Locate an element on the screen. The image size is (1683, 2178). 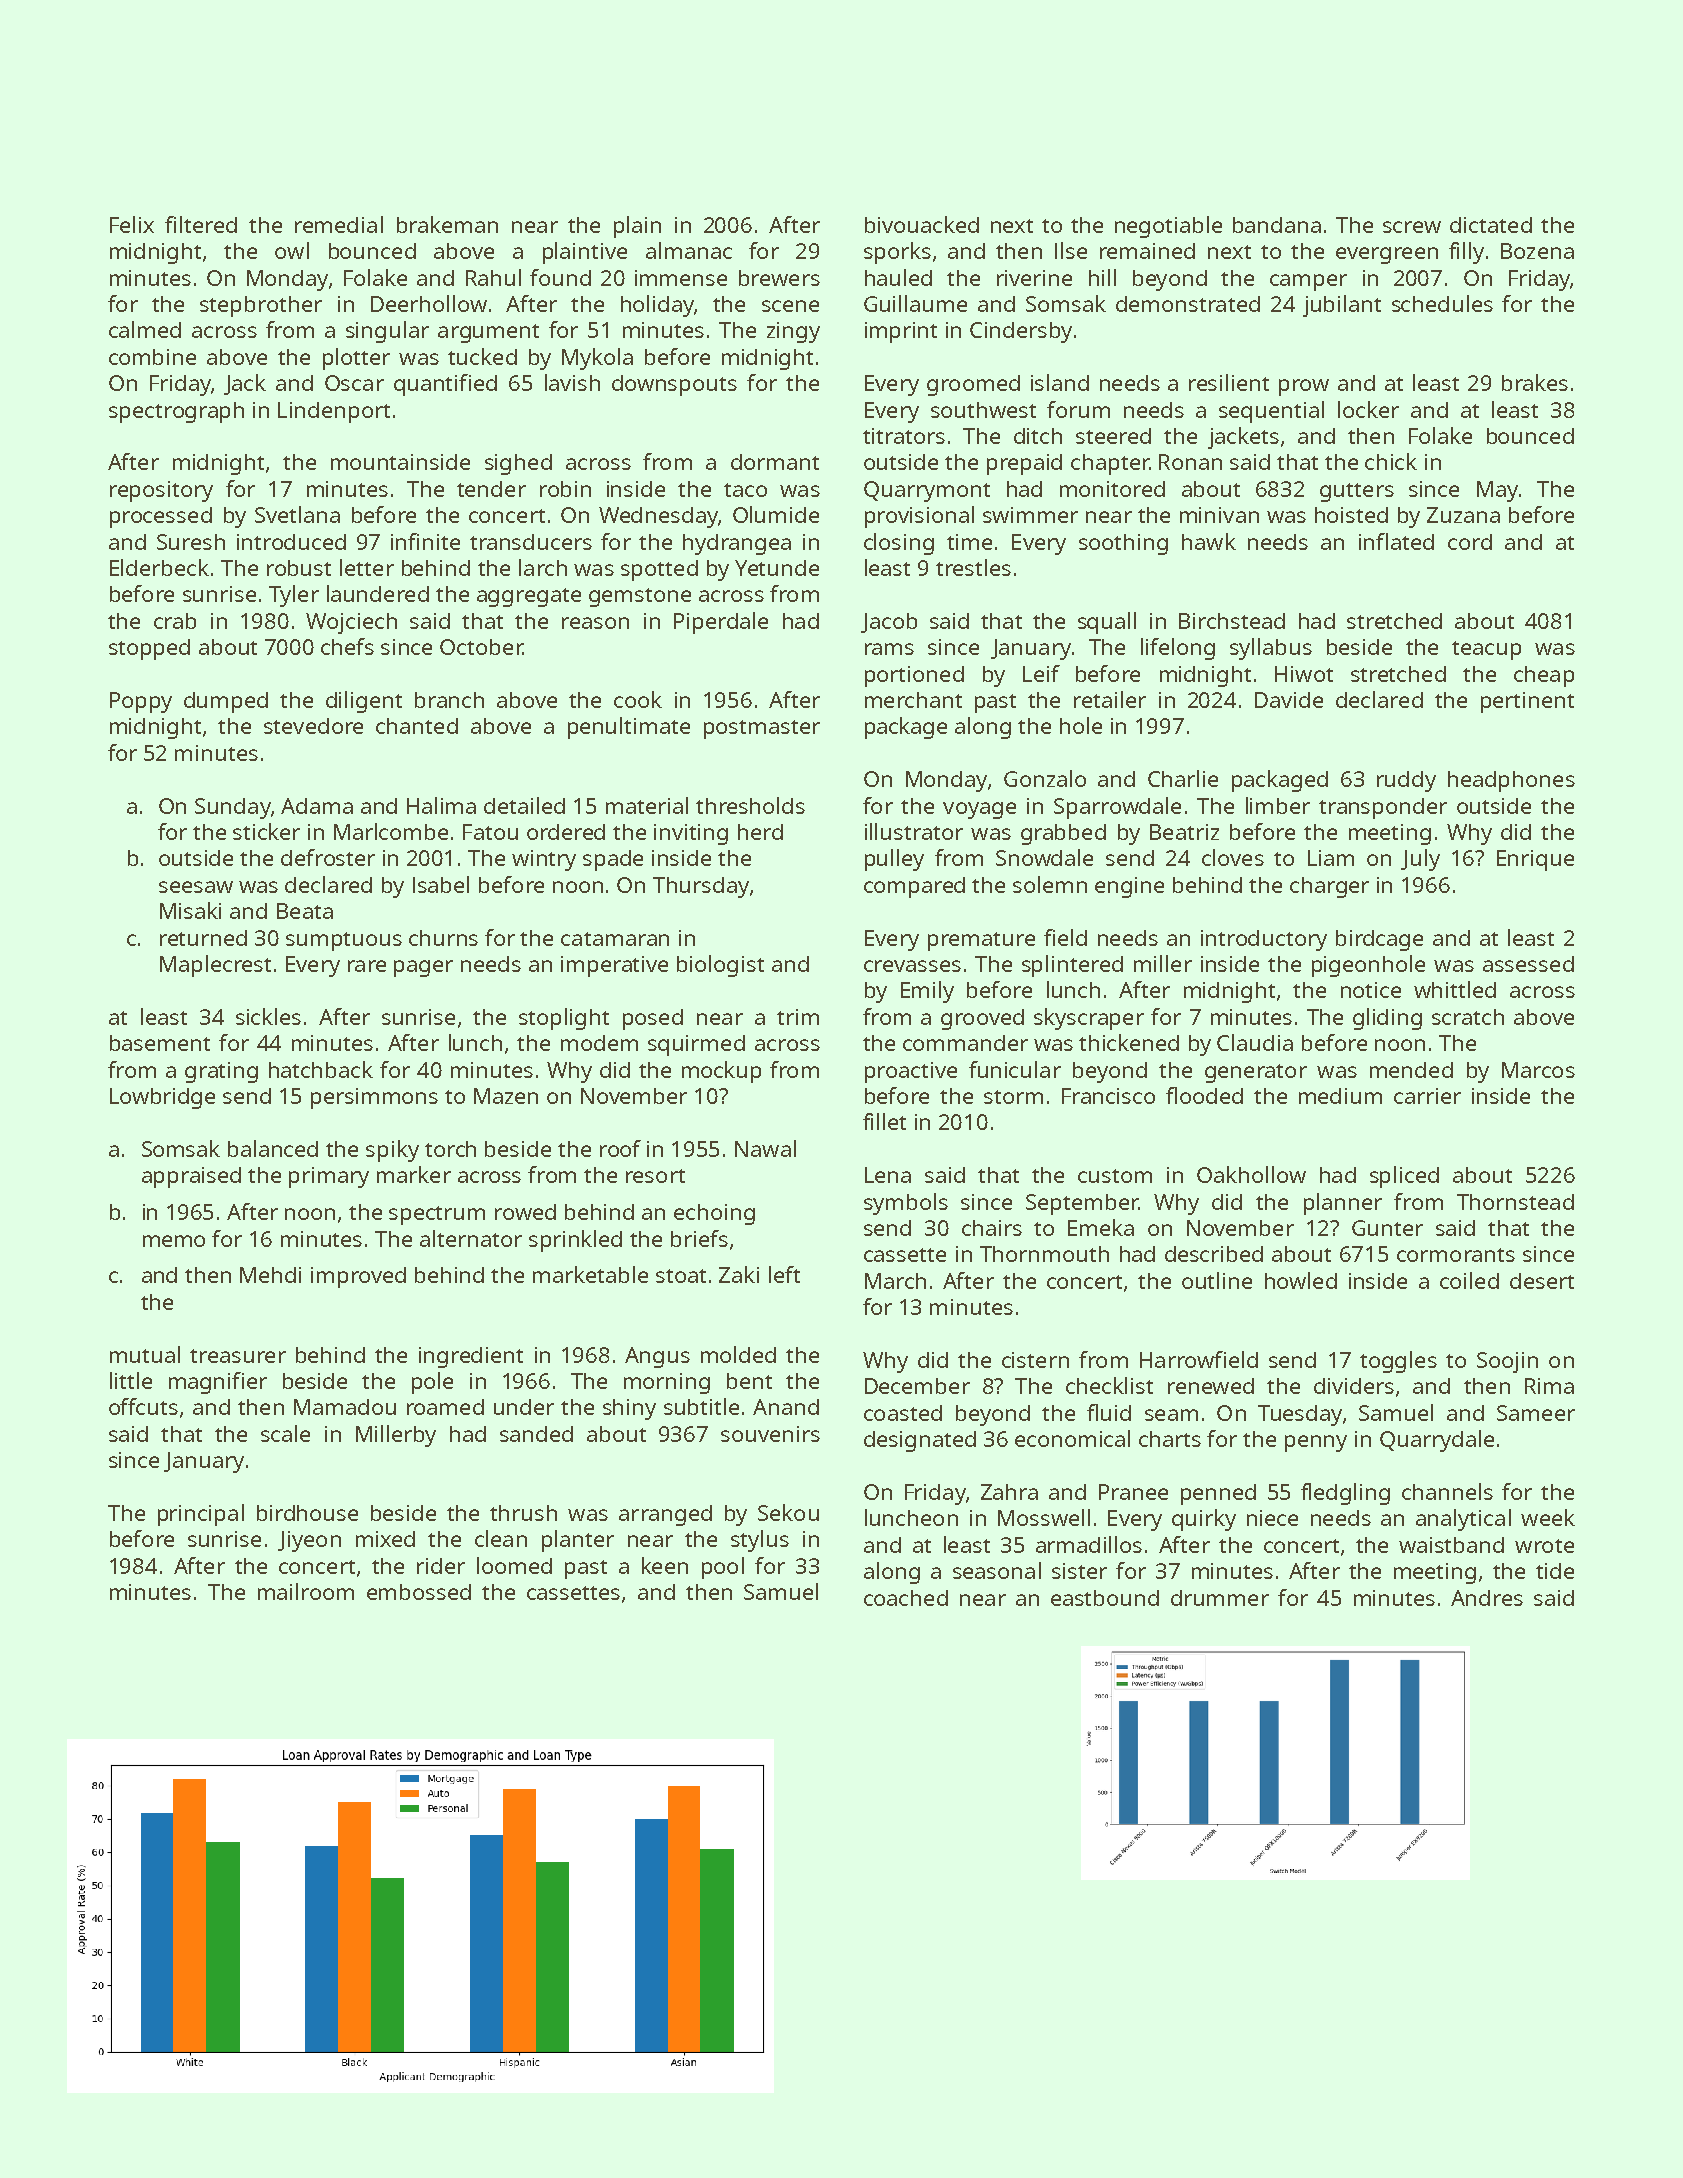
robust is located at coordinates (299, 568).
